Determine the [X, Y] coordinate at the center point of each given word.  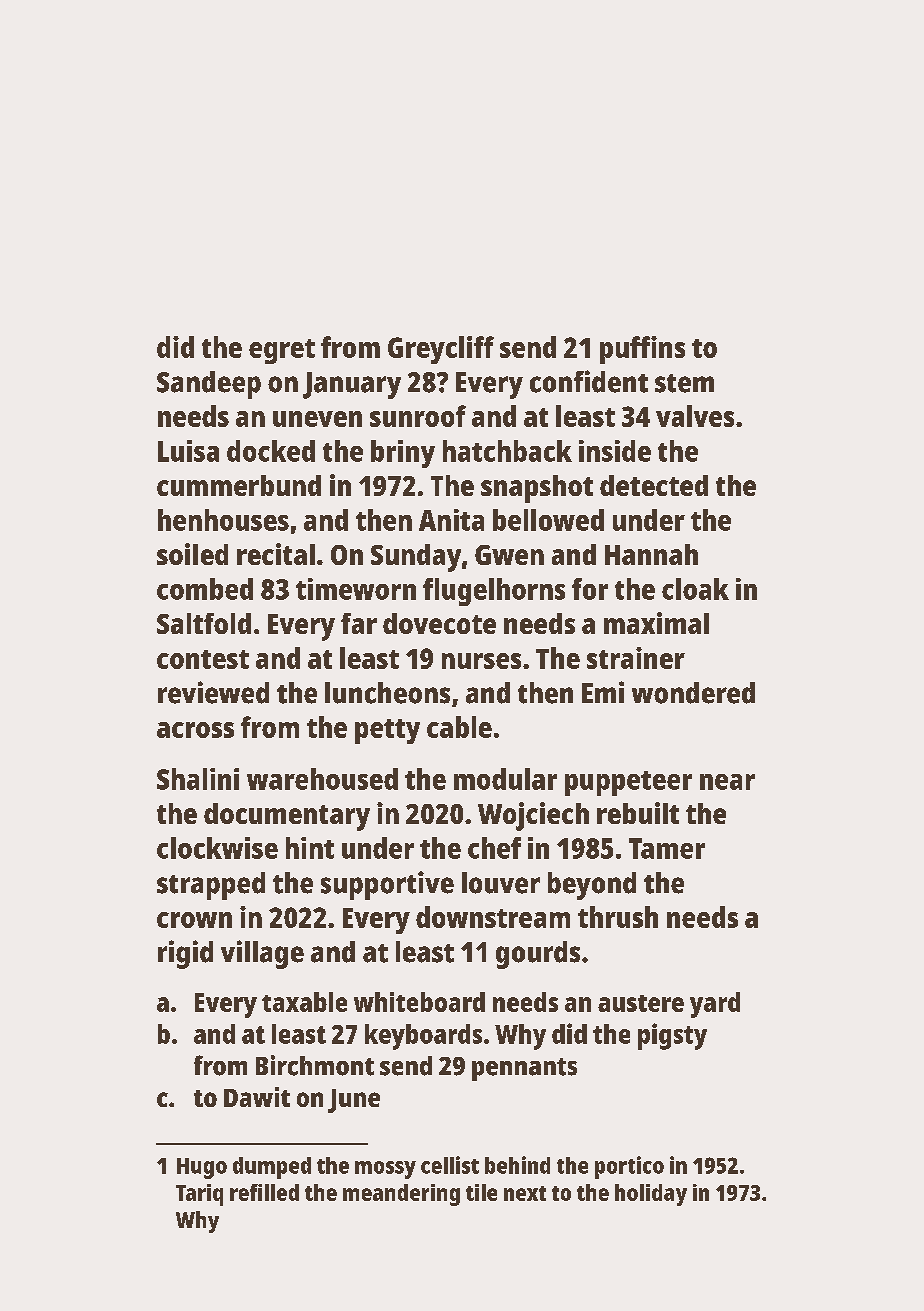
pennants [524, 1069]
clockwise [217, 848]
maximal [656, 623]
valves [695, 416]
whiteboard [419, 1002]
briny [403, 454]
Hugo [202, 1168]
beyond [592, 886]
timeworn [356, 589]
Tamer [667, 848]
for [590, 589]
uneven [317, 419]
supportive [387, 885]
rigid [185, 954]
